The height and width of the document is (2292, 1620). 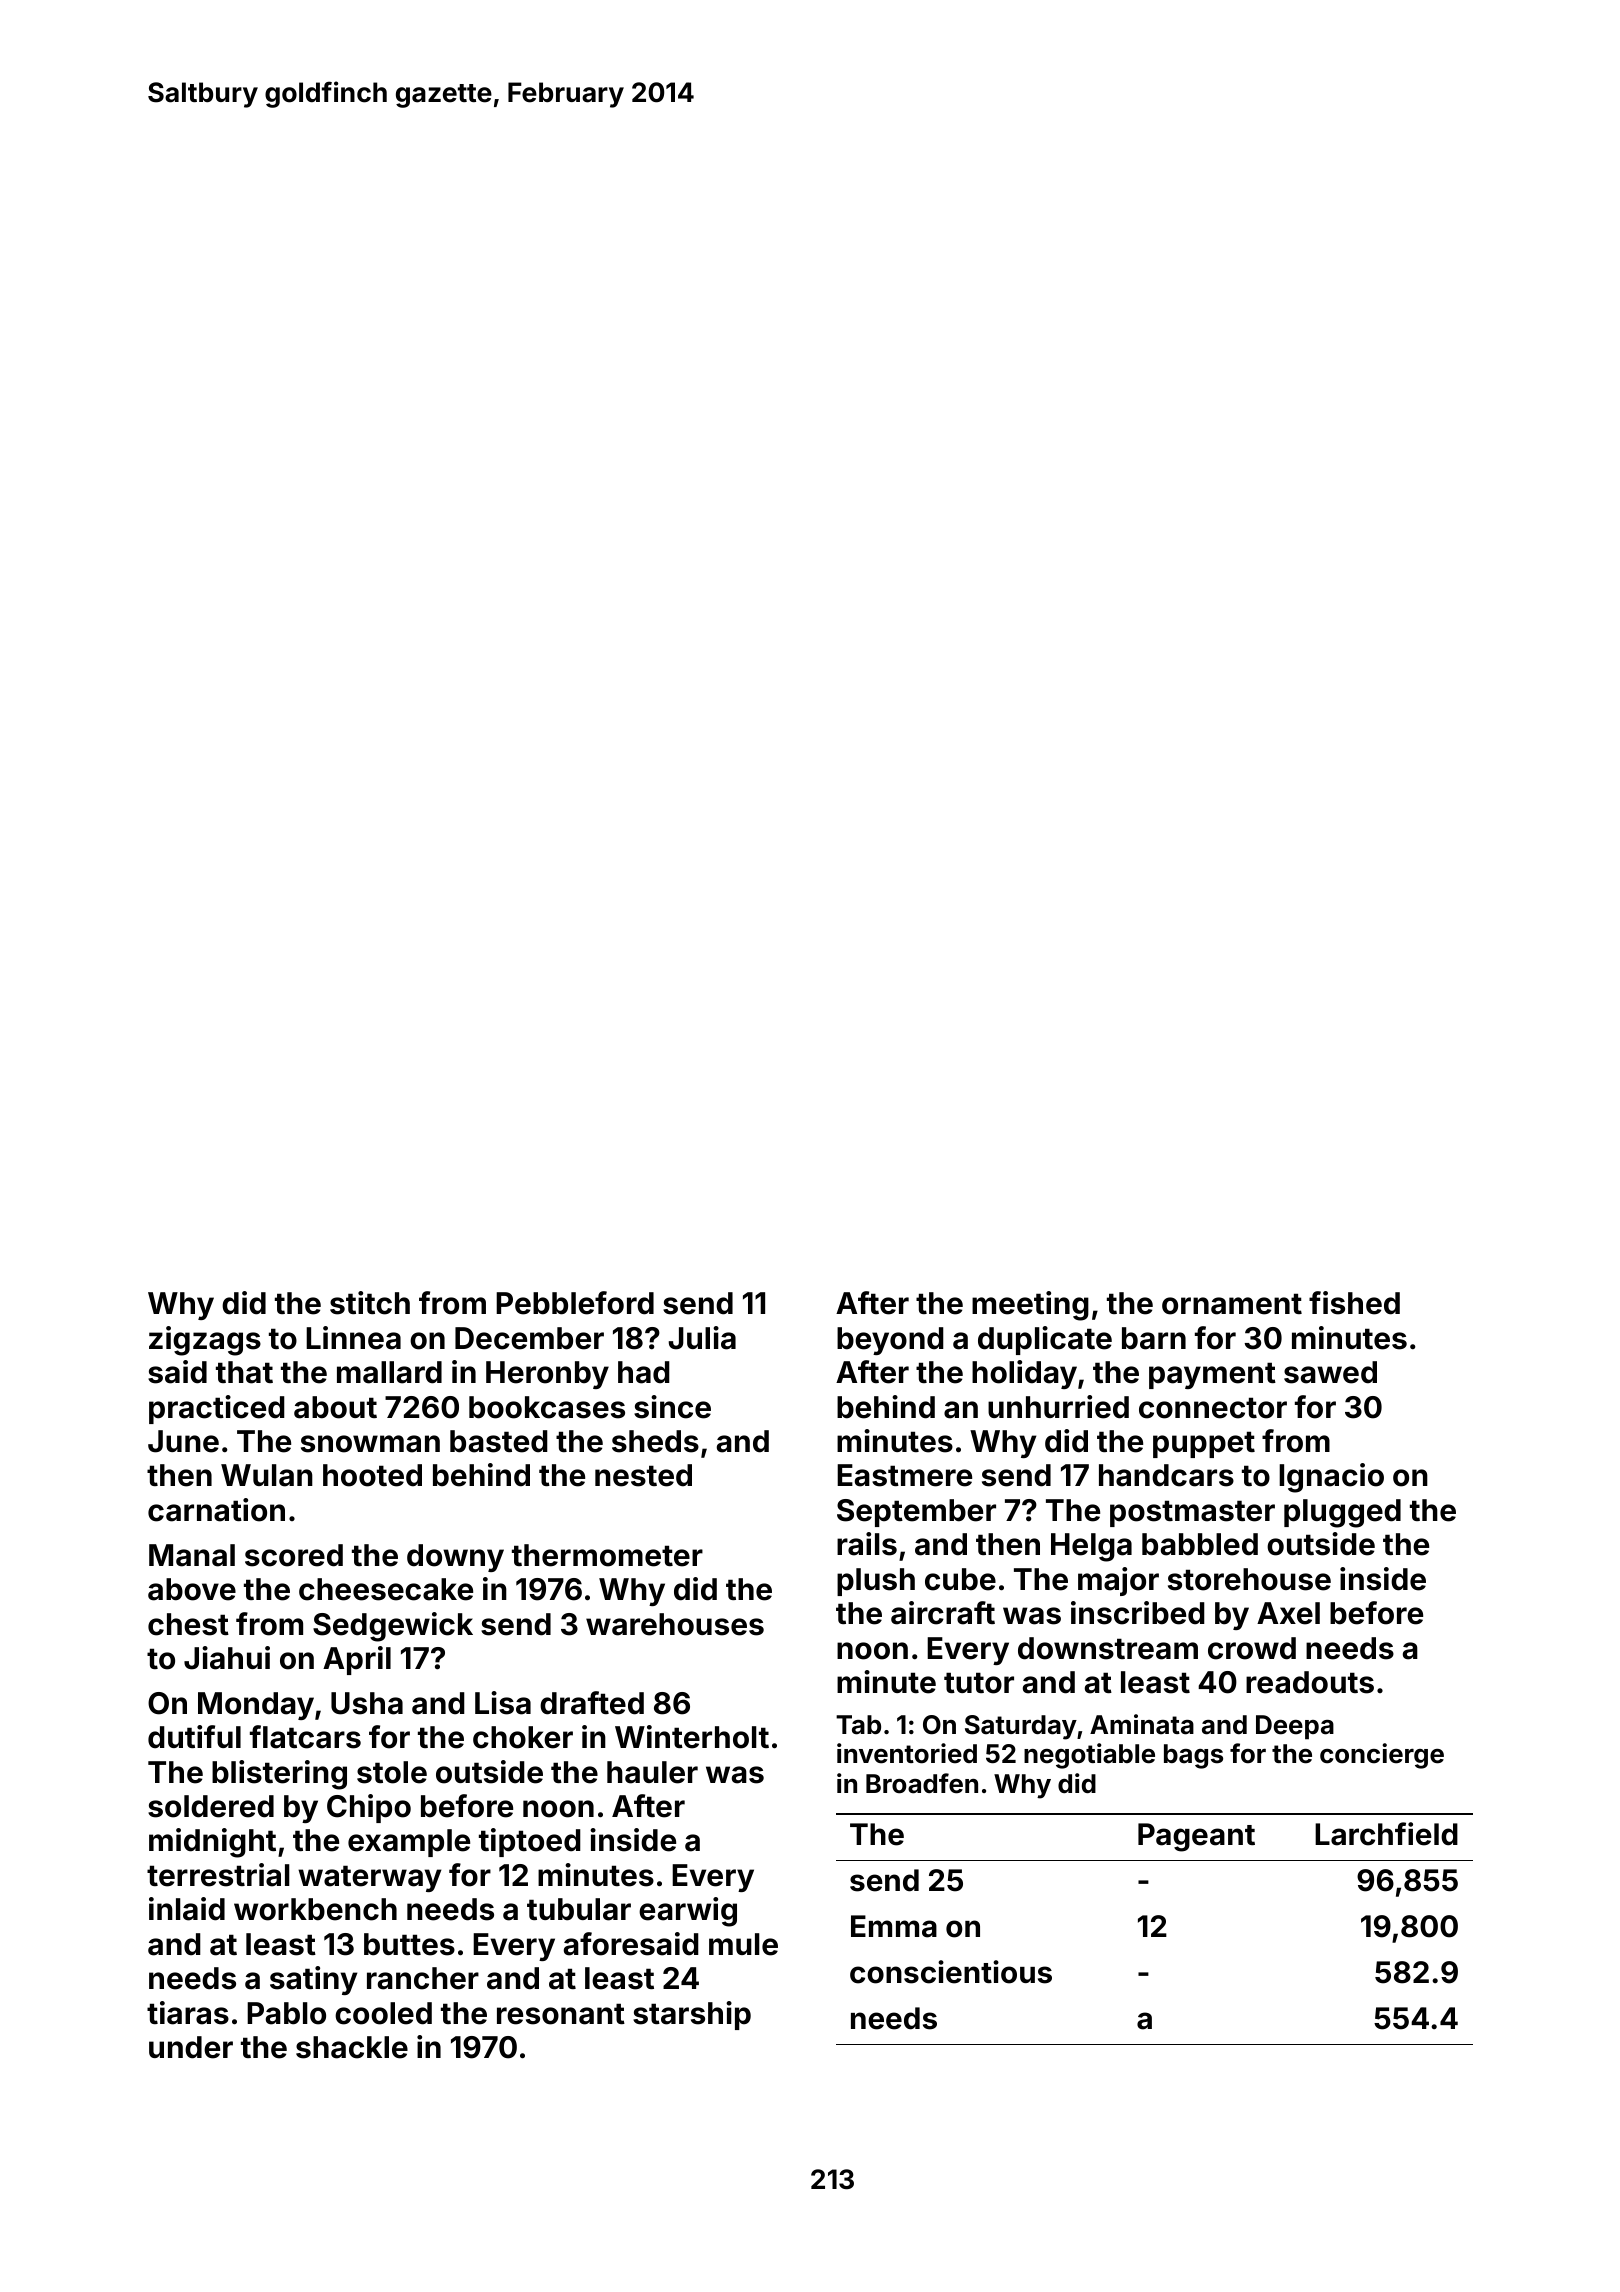 What do you see at coordinates (951, 1972) in the document?
I see `conscientious` at bounding box center [951, 1972].
